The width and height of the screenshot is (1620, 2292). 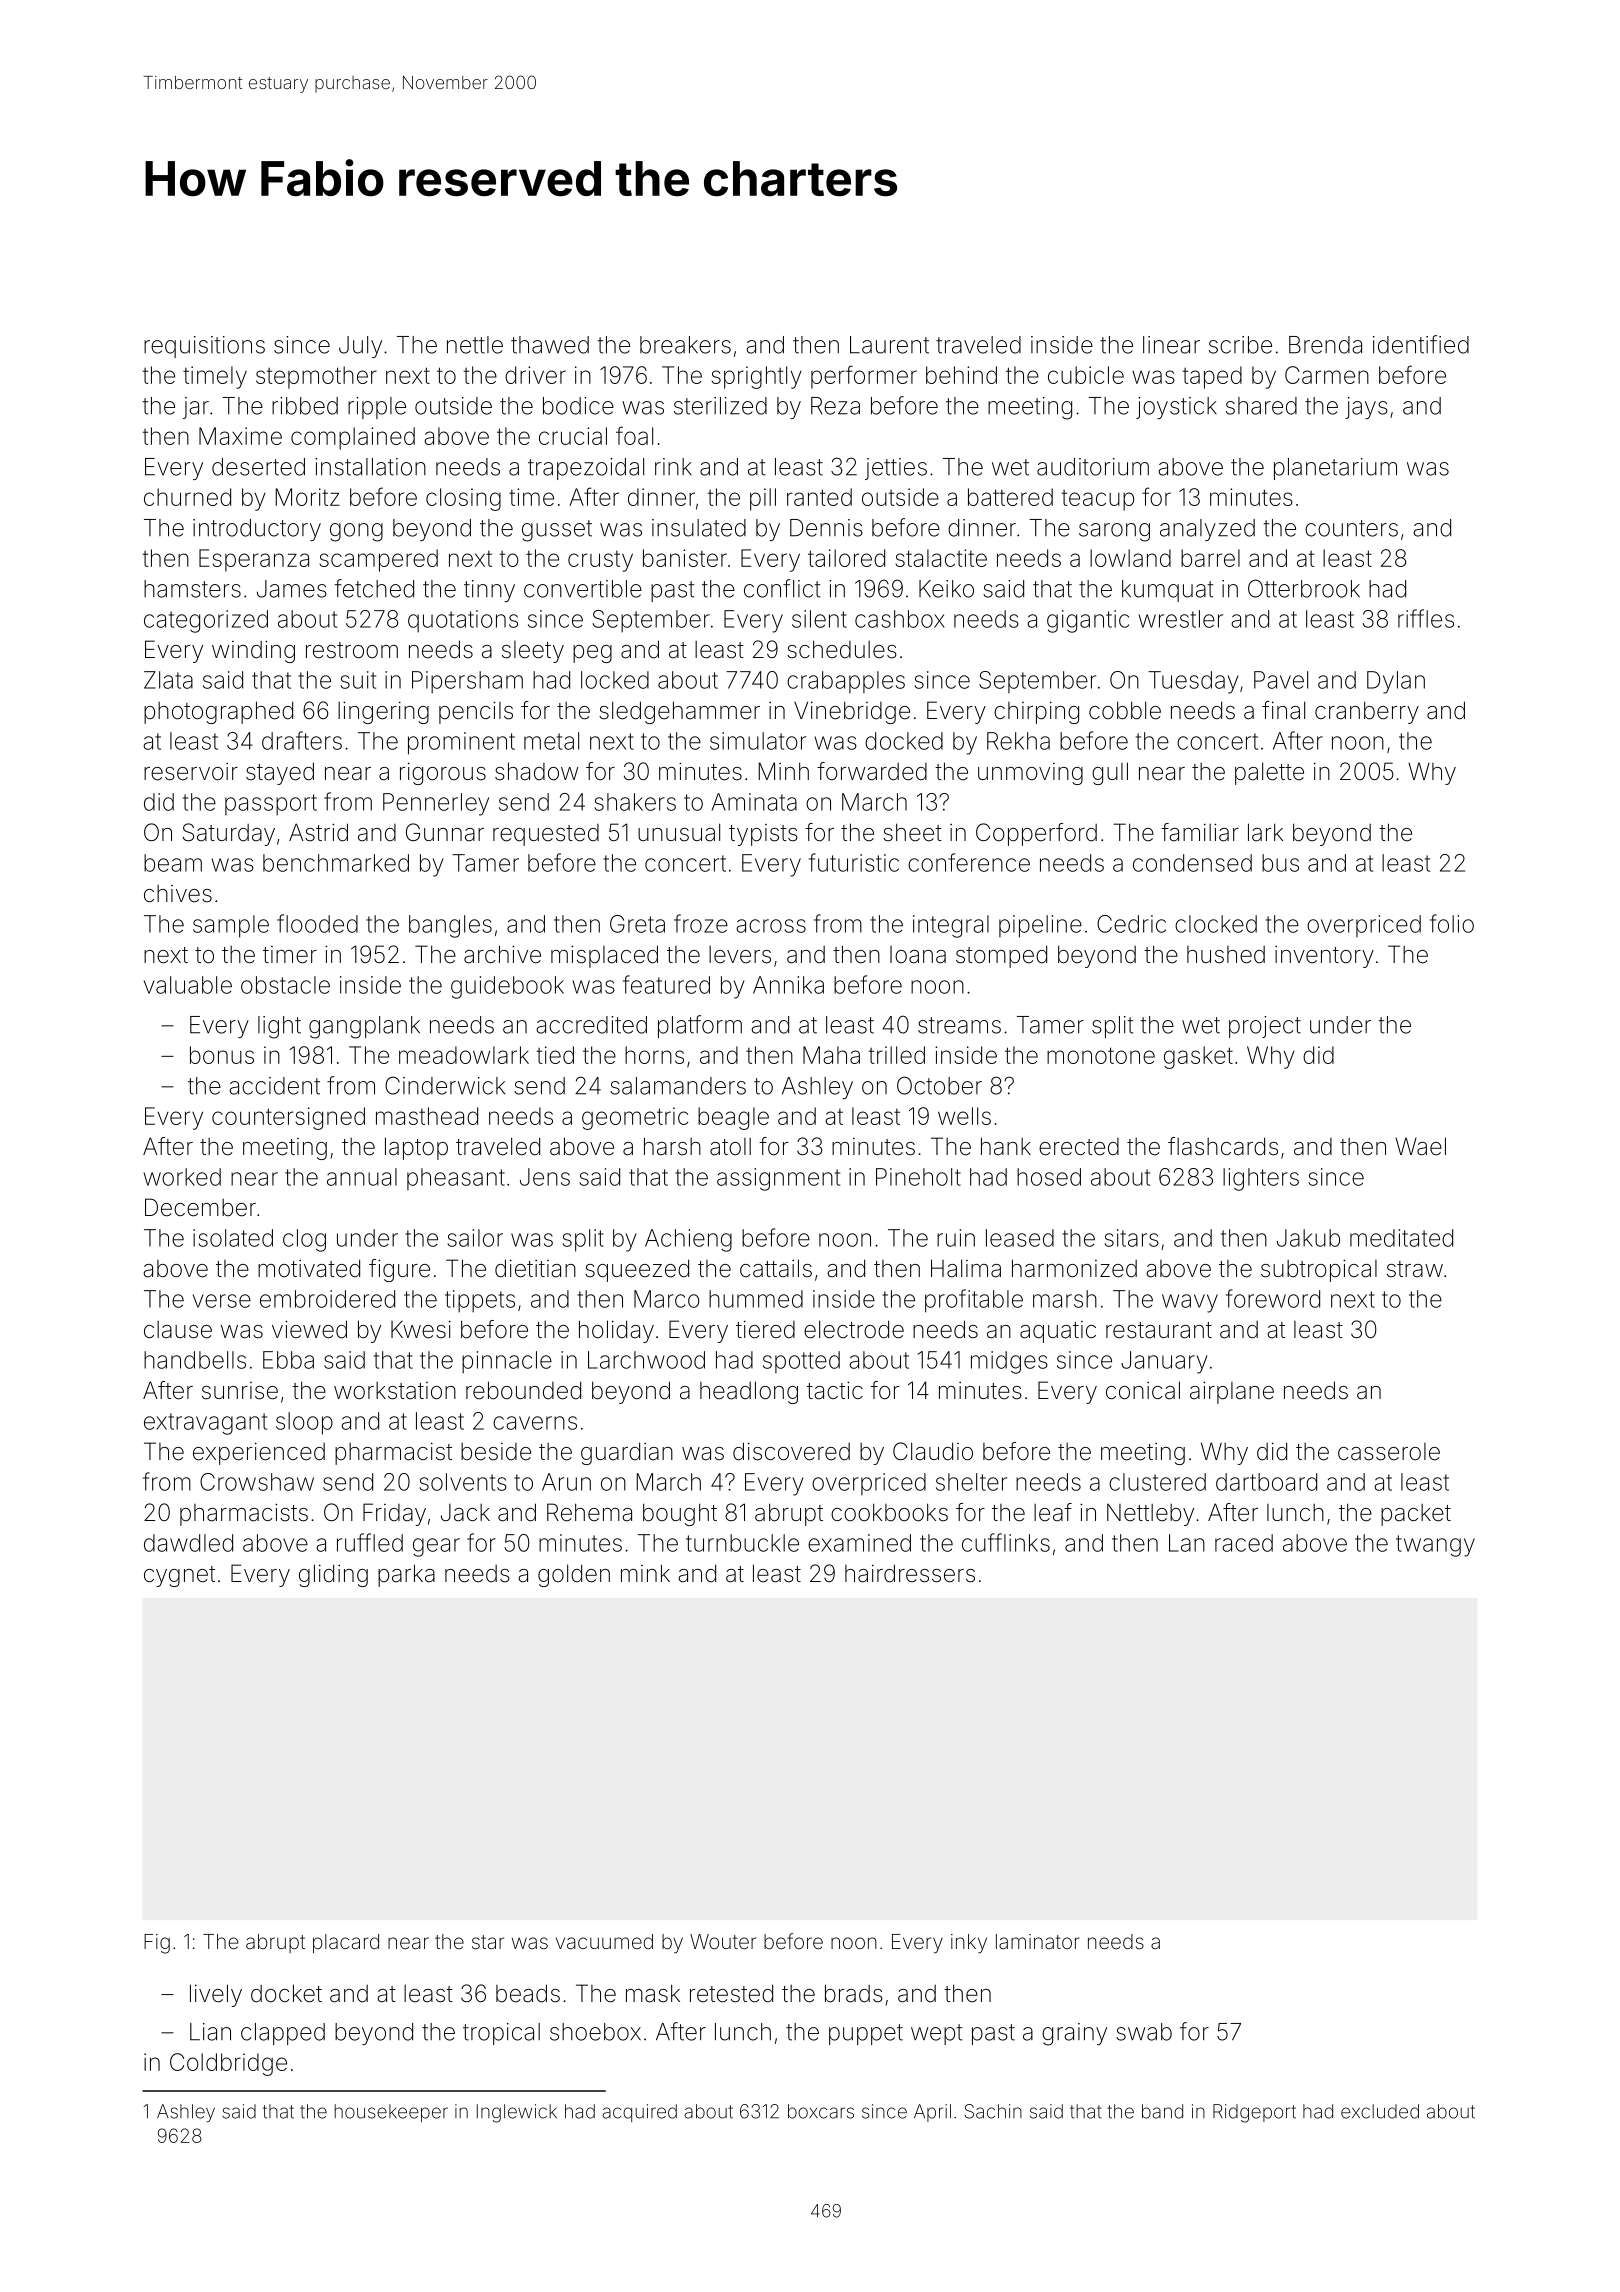 I want to click on behind, so click(x=961, y=375).
